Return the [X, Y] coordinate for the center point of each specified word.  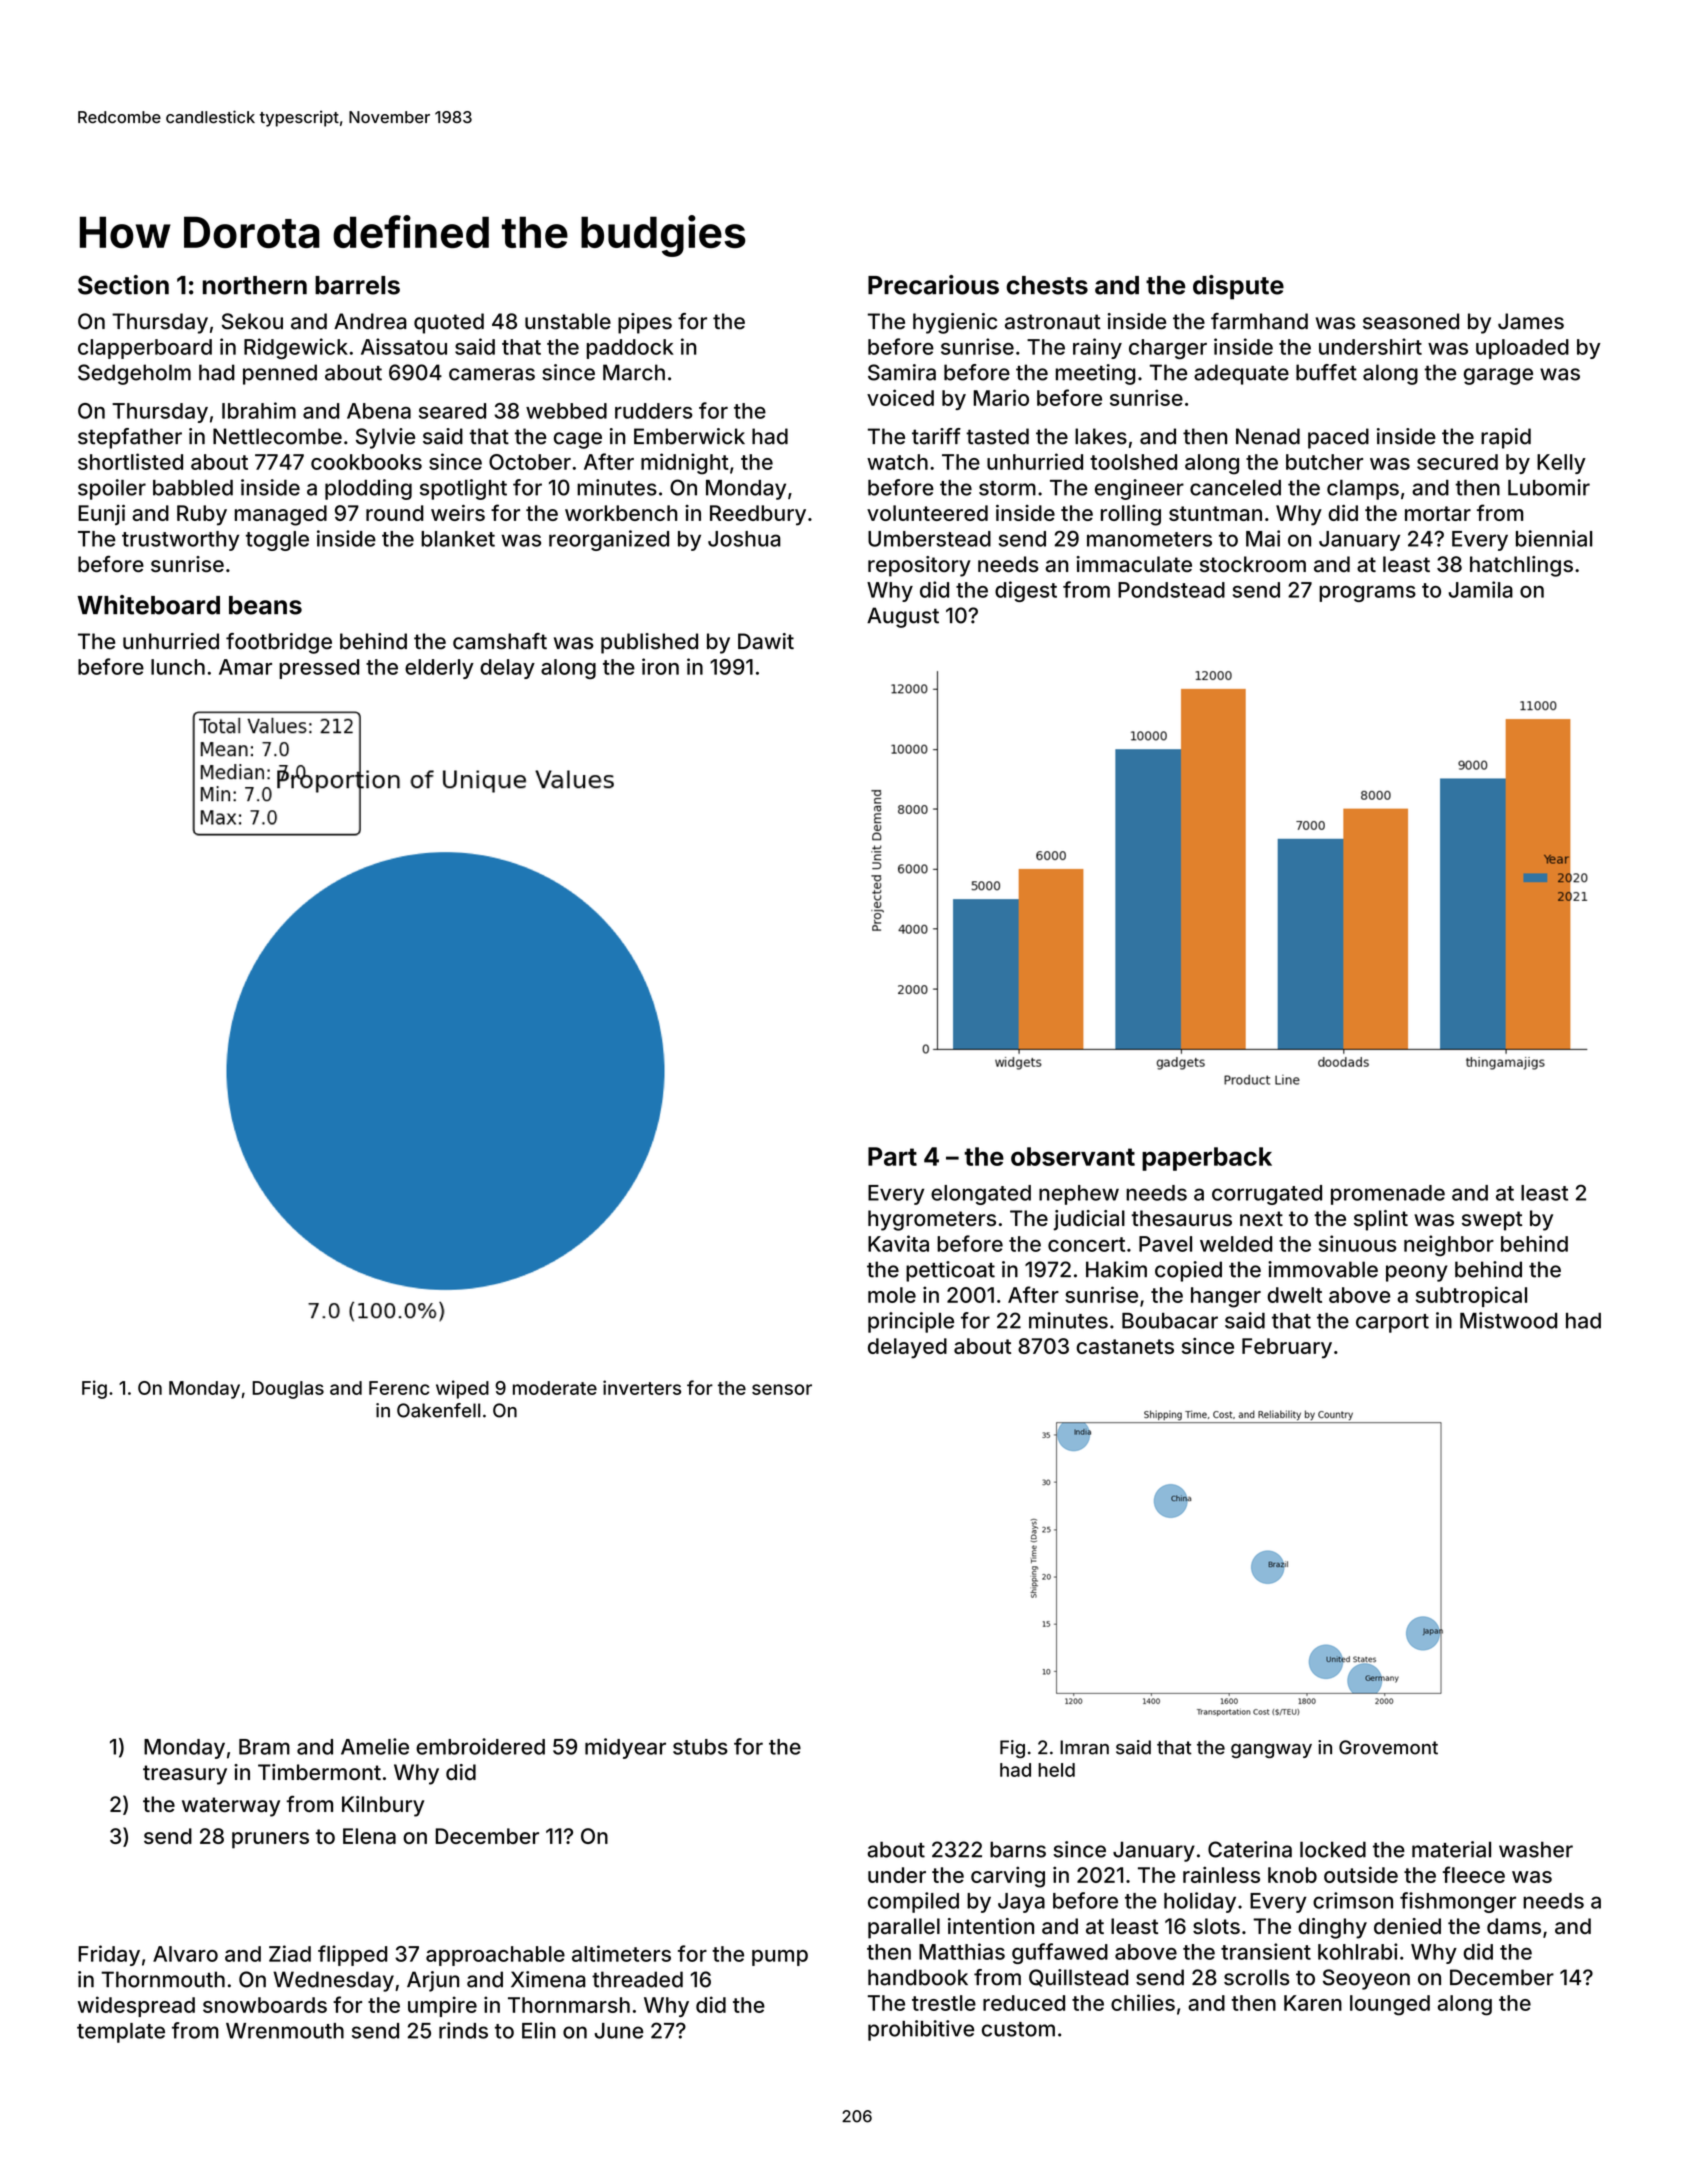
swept [1492, 1221]
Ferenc [399, 1388]
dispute [1238, 287]
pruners [270, 1840]
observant [1073, 1156]
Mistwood [1508, 1320]
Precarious [933, 285]
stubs [700, 1747]
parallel [904, 1928]
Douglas [288, 1390]
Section [123, 285]
